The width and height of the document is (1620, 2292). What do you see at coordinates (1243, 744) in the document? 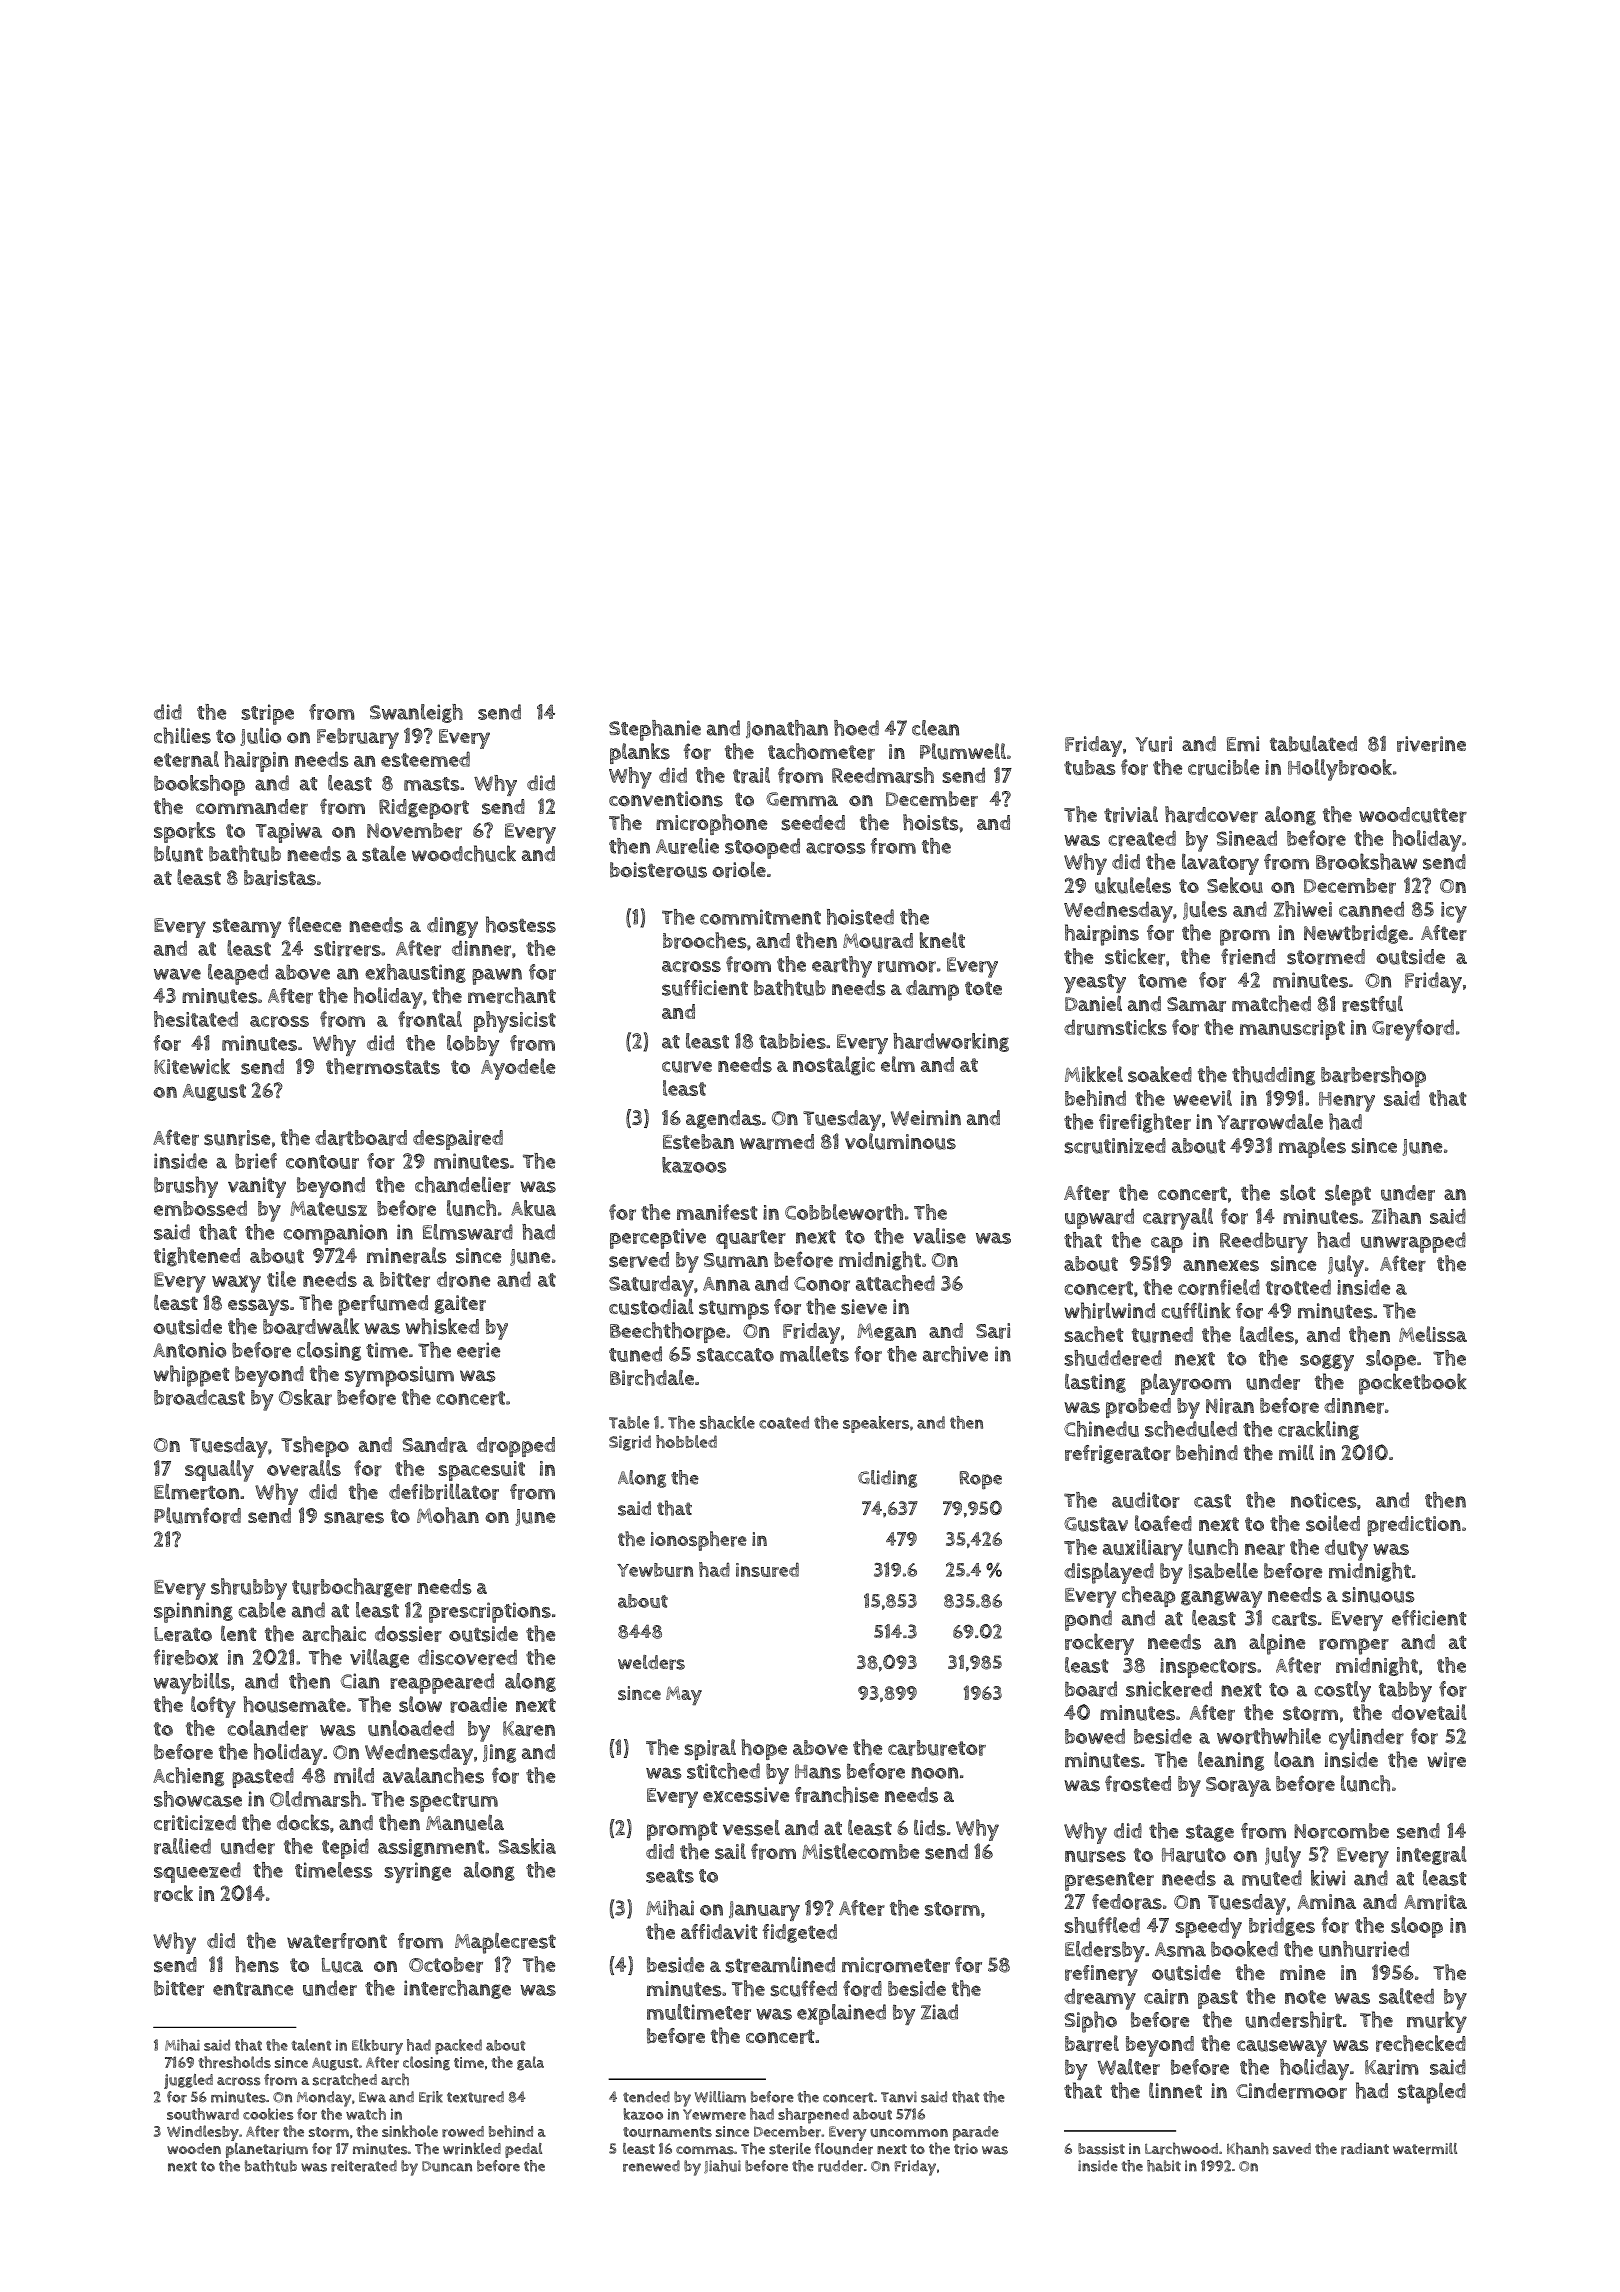
I see `Emi` at bounding box center [1243, 744].
